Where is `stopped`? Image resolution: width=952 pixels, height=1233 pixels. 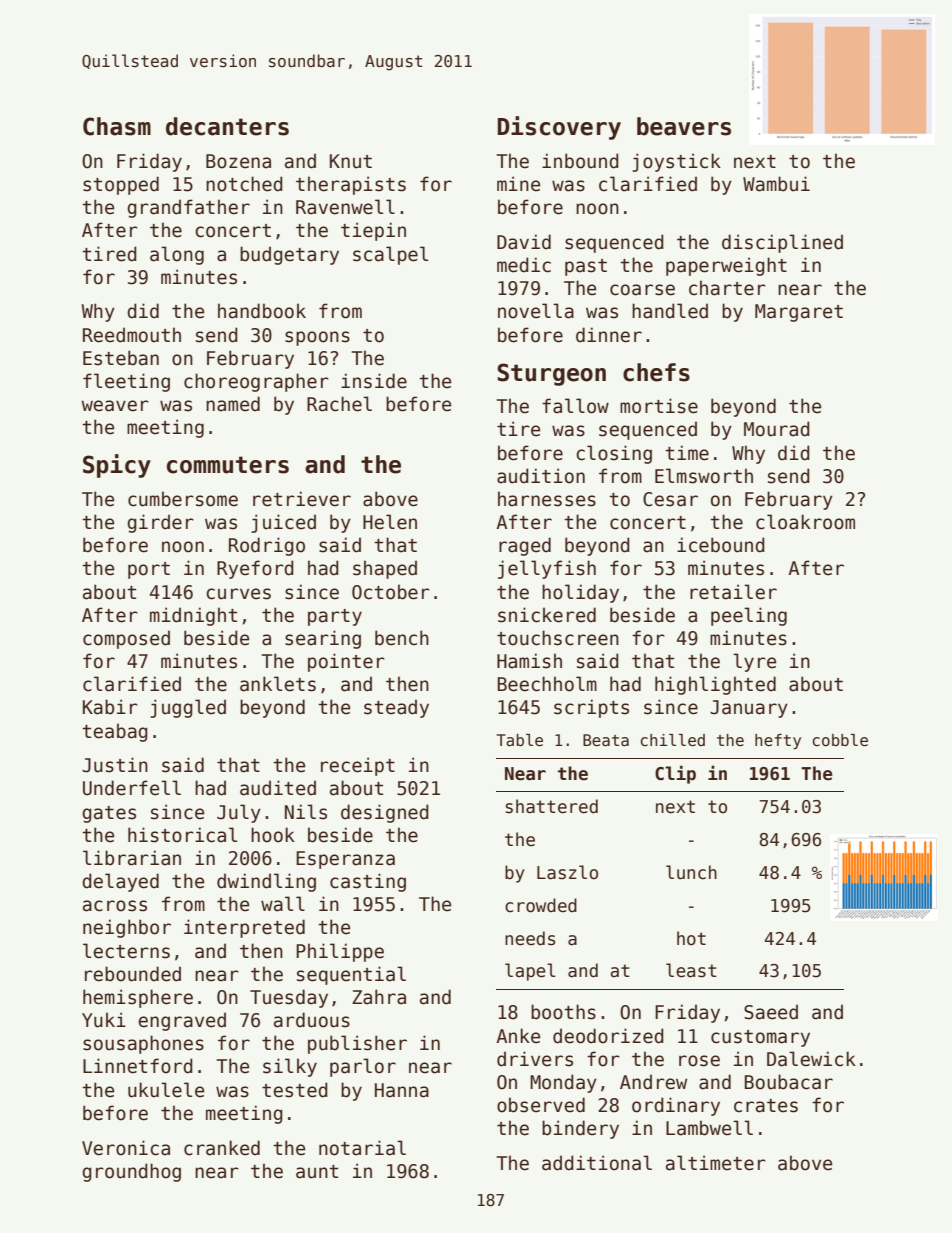 stopped is located at coordinates (121, 185).
